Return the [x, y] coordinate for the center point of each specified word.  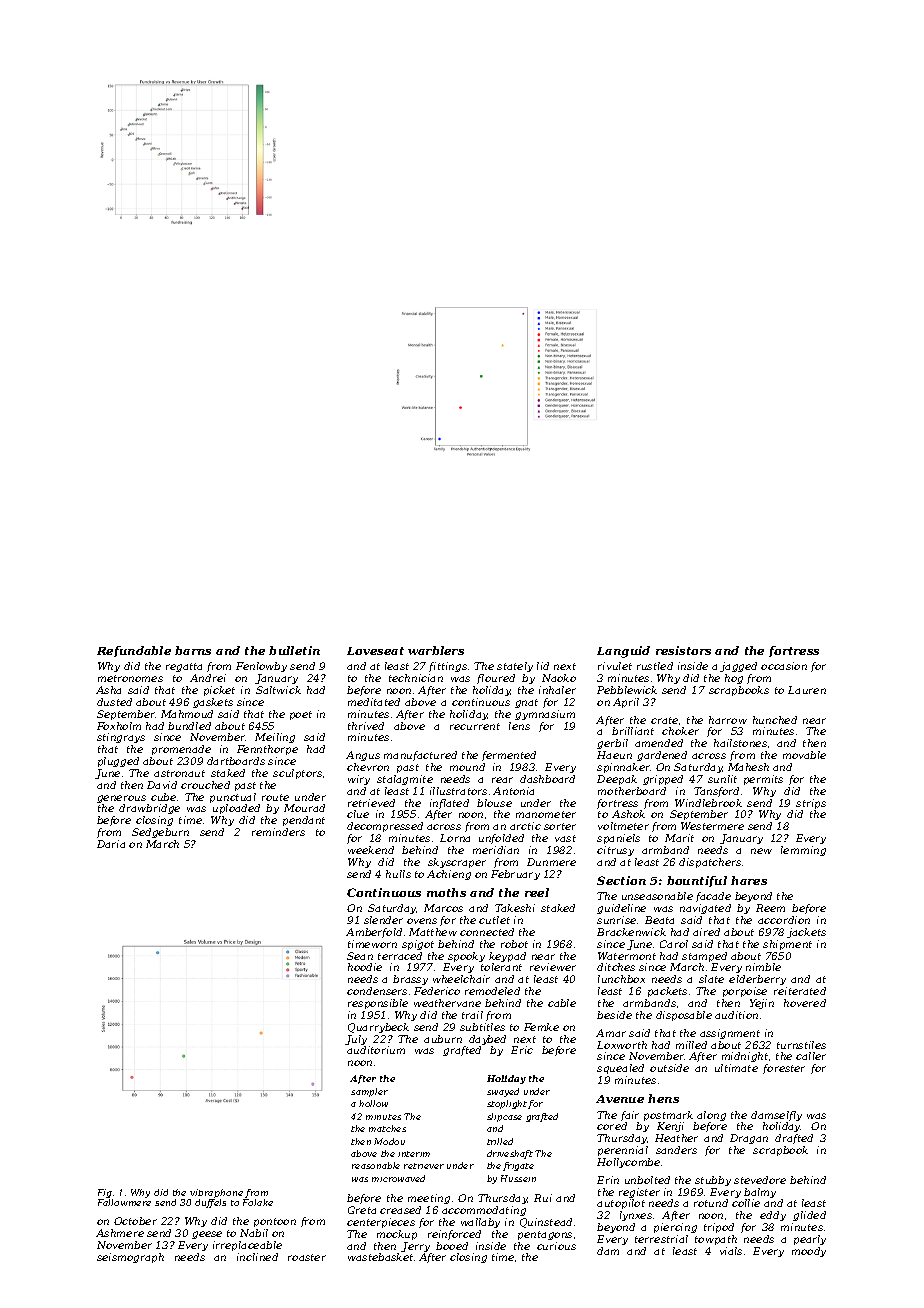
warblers [436, 650]
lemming [803, 851]
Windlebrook [708, 803]
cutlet [494, 920]
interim [414, 1154]
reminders [278, 832]
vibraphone [216, 1193]
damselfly [776, 1116]
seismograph [130, 1258]
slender [383, 920]
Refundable [134, 651]
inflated [449, 804]
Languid [623, 652]
